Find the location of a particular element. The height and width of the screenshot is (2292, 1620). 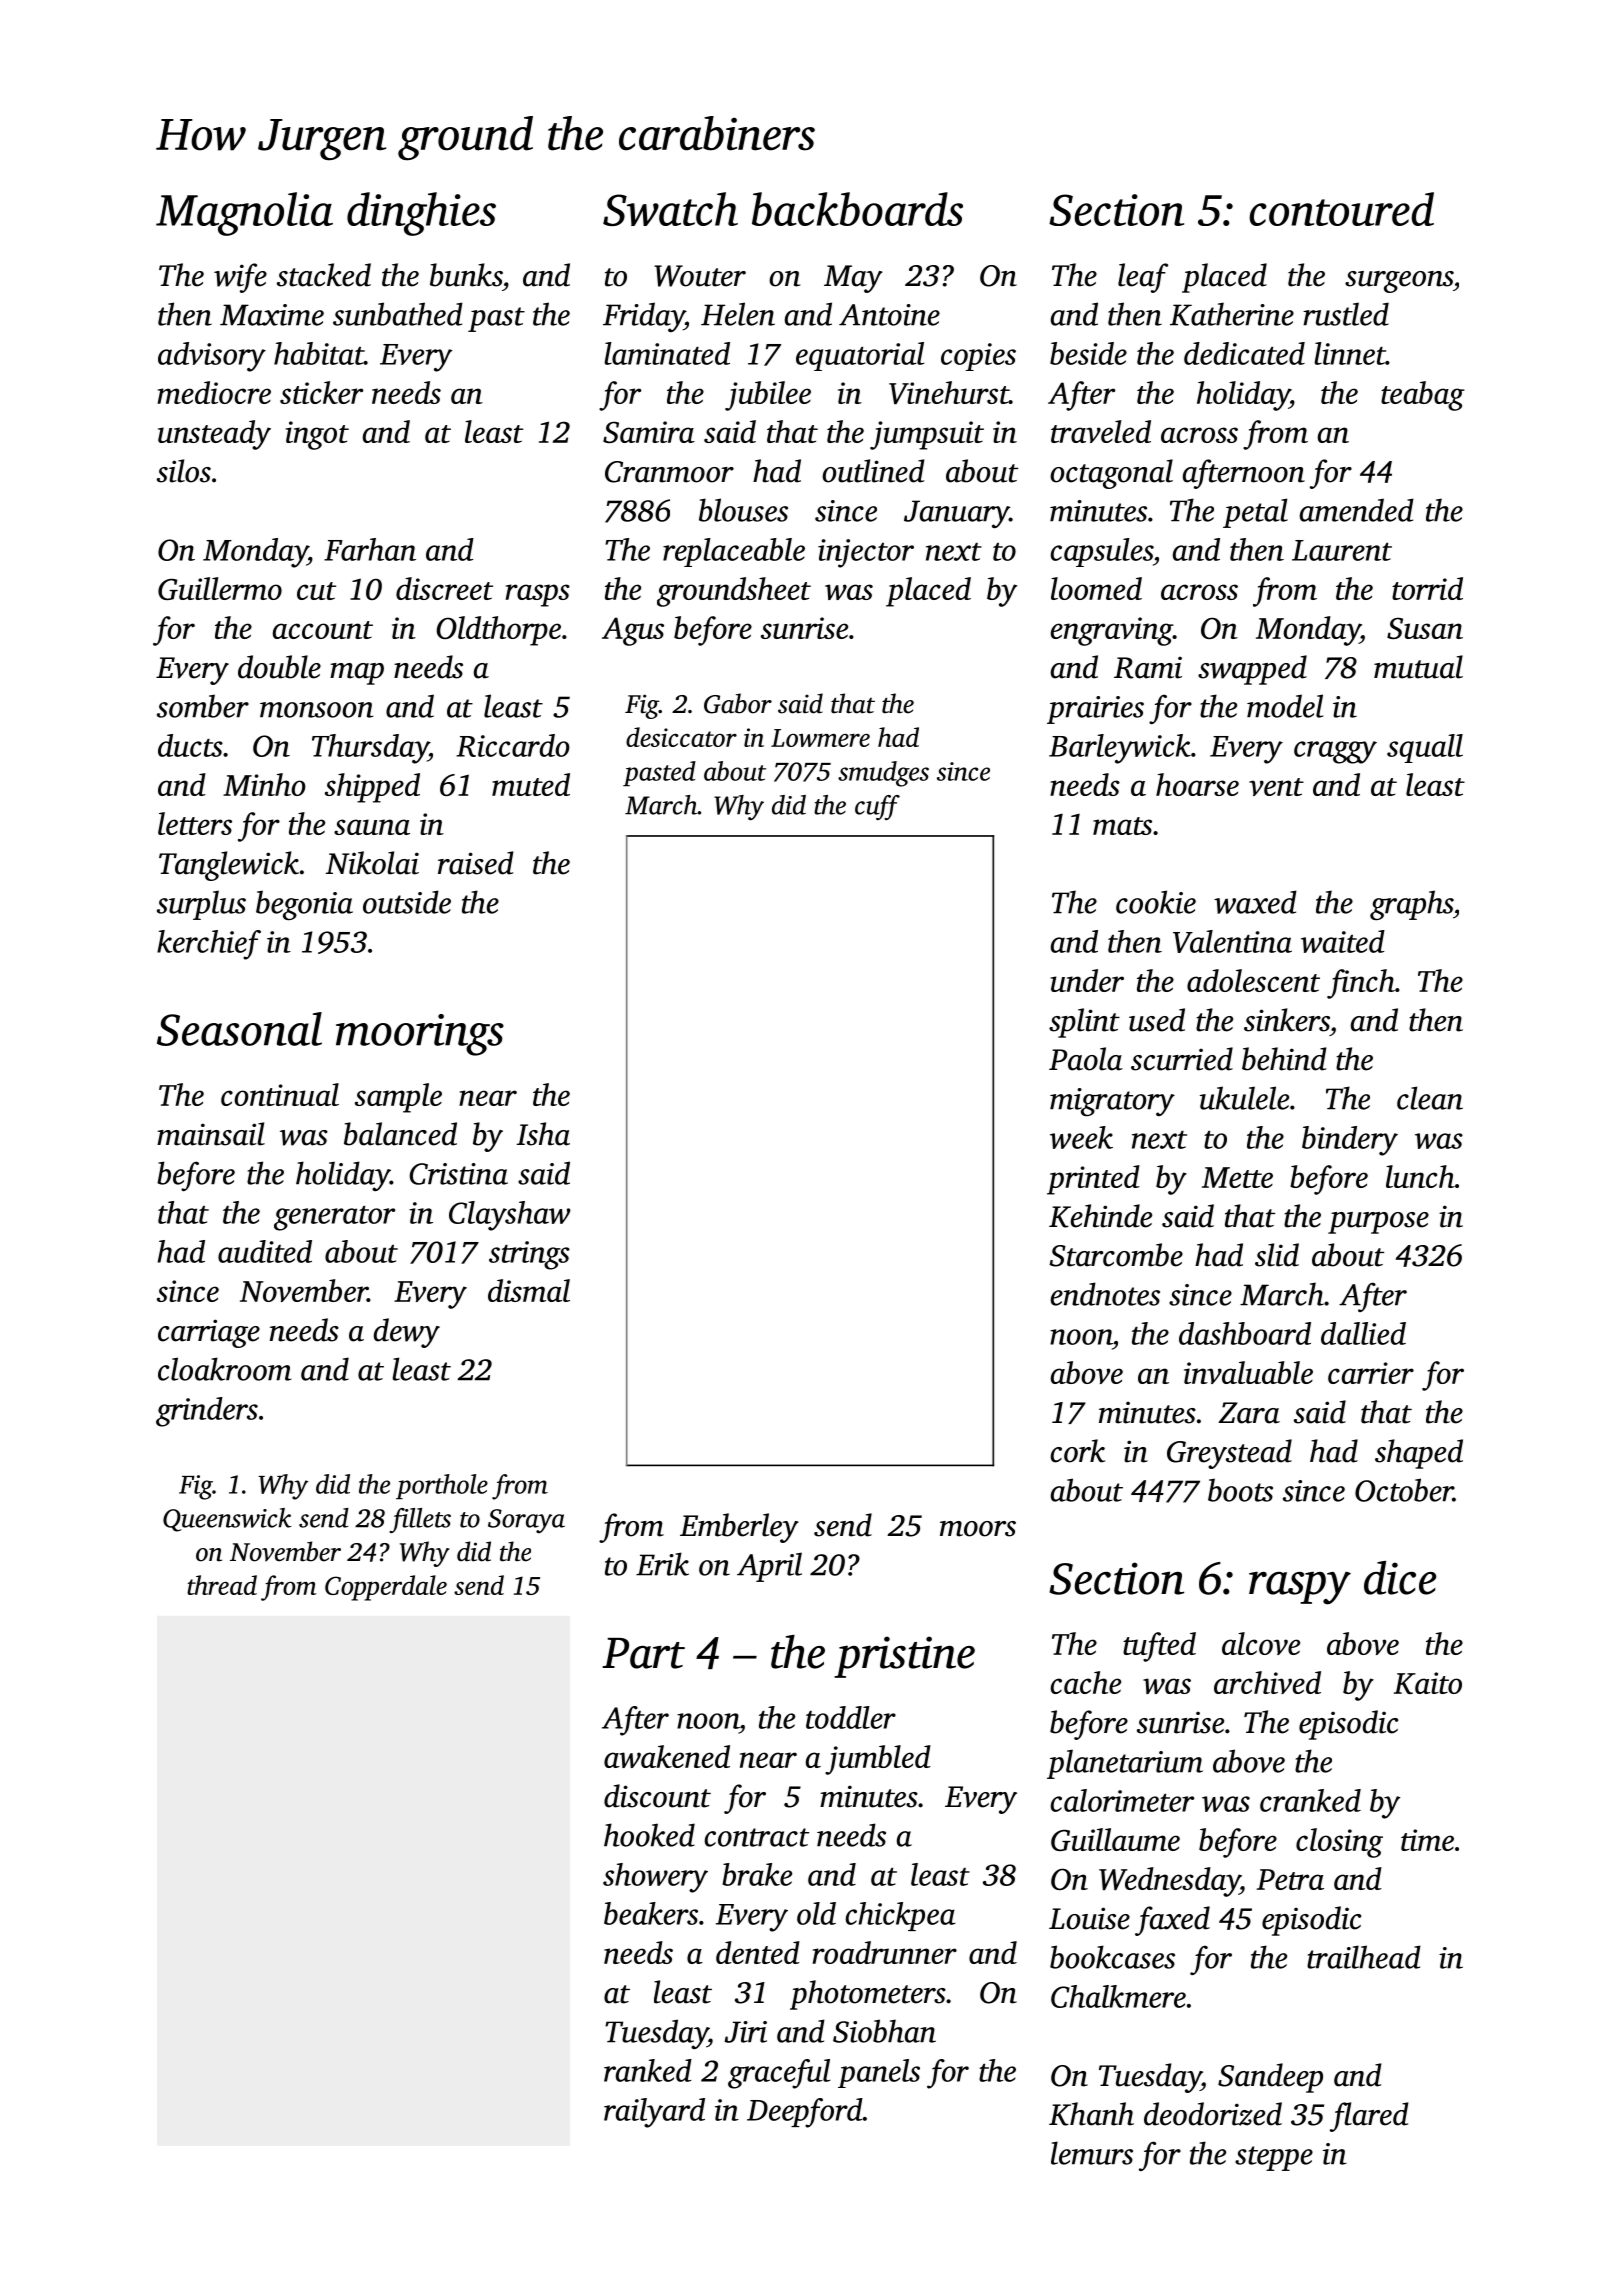

railyard is located at coordinates (654, 2113).
